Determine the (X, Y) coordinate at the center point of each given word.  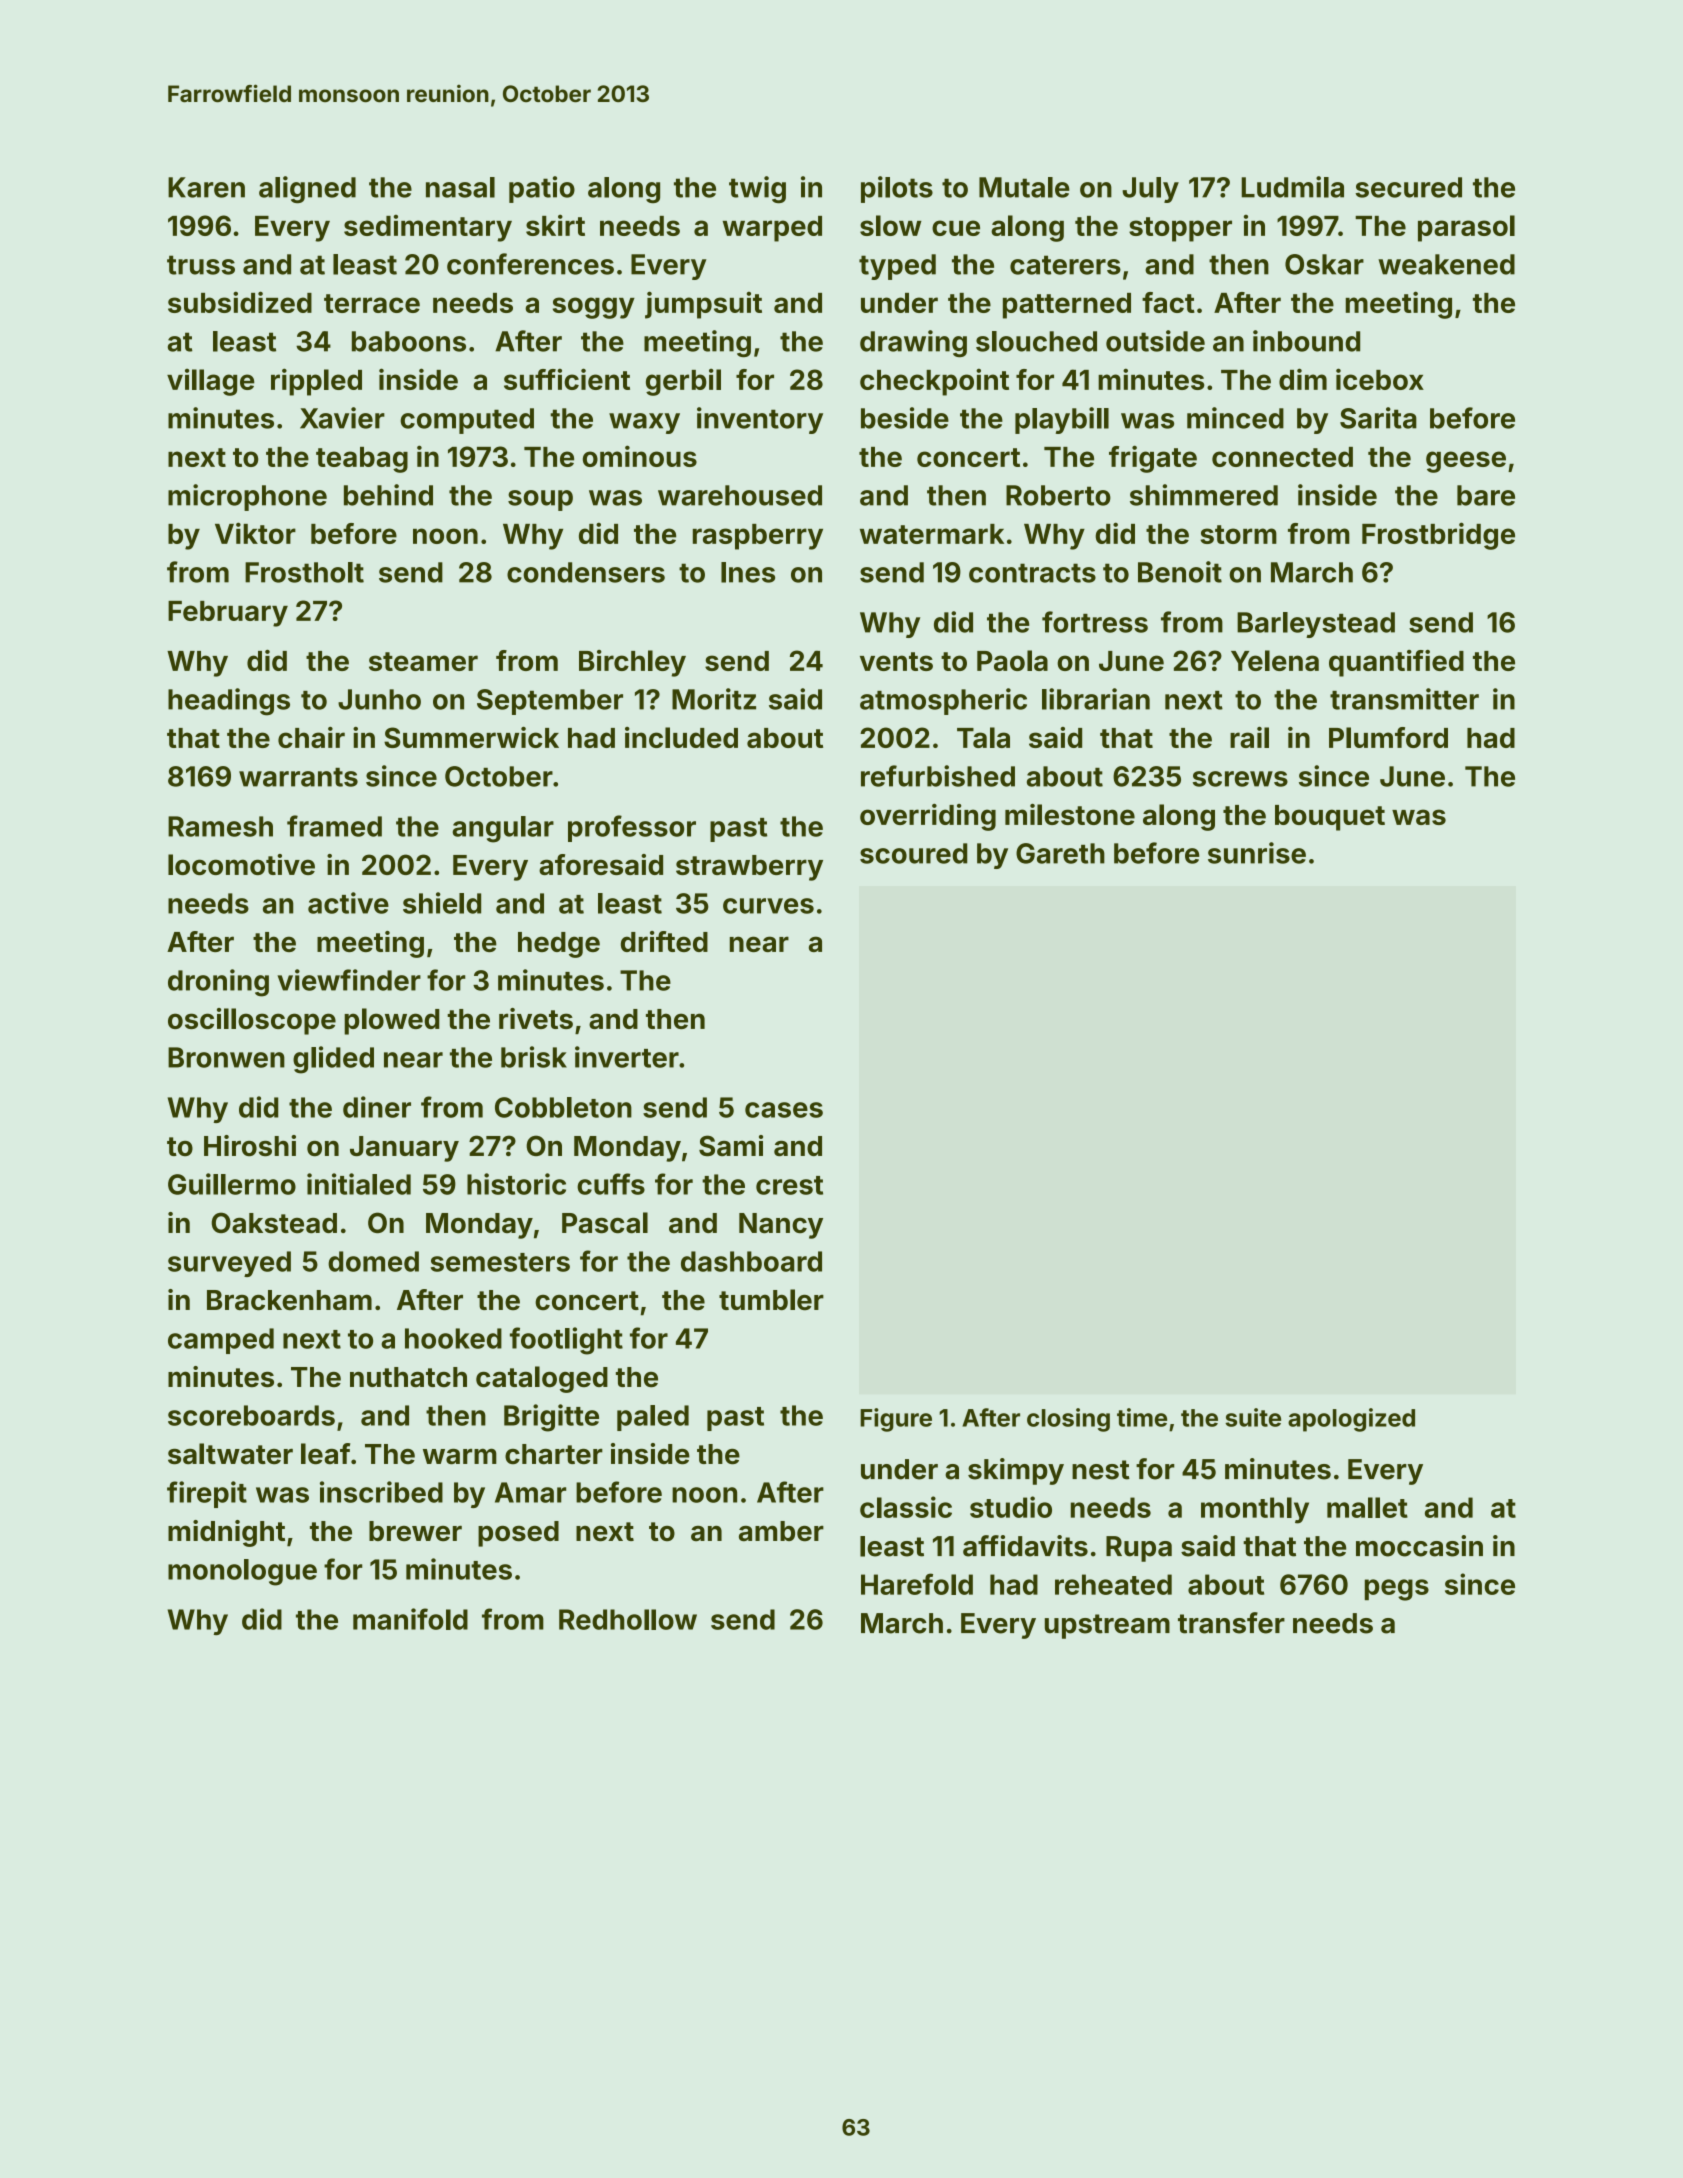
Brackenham (289, 1300)
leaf (325, 1454)
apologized (1351, 1420)
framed (334, 826)
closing (1068, 1420)
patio (542, 189)
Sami (731, 1146)
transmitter (1404, 699)
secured (1408, 187)
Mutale (1024, 187)
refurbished (938, 776)
